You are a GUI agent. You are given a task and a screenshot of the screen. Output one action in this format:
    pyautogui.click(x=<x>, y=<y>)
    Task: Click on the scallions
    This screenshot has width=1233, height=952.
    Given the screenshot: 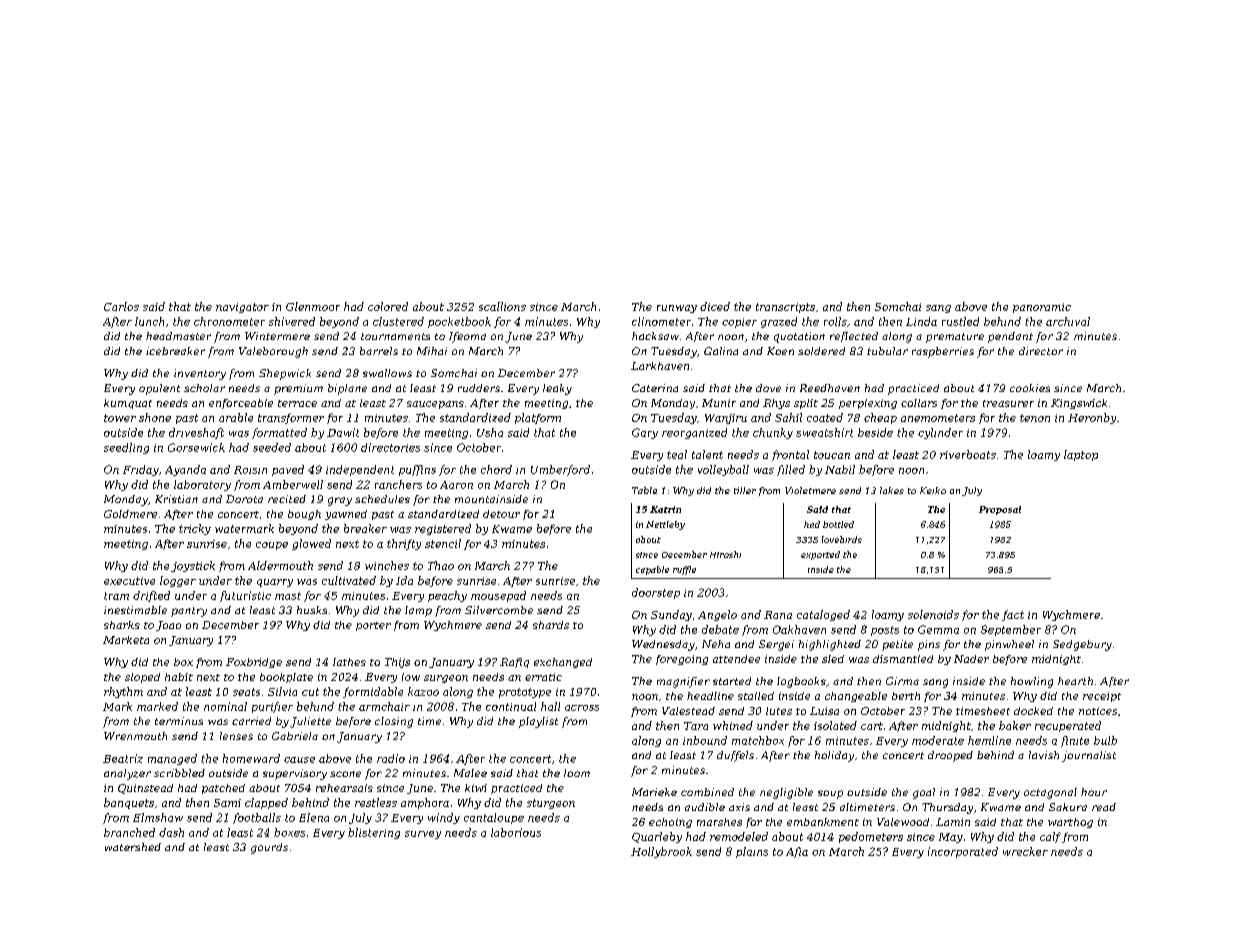 What is the action you would take?
    pyautogui.click(x=502, y=306)
